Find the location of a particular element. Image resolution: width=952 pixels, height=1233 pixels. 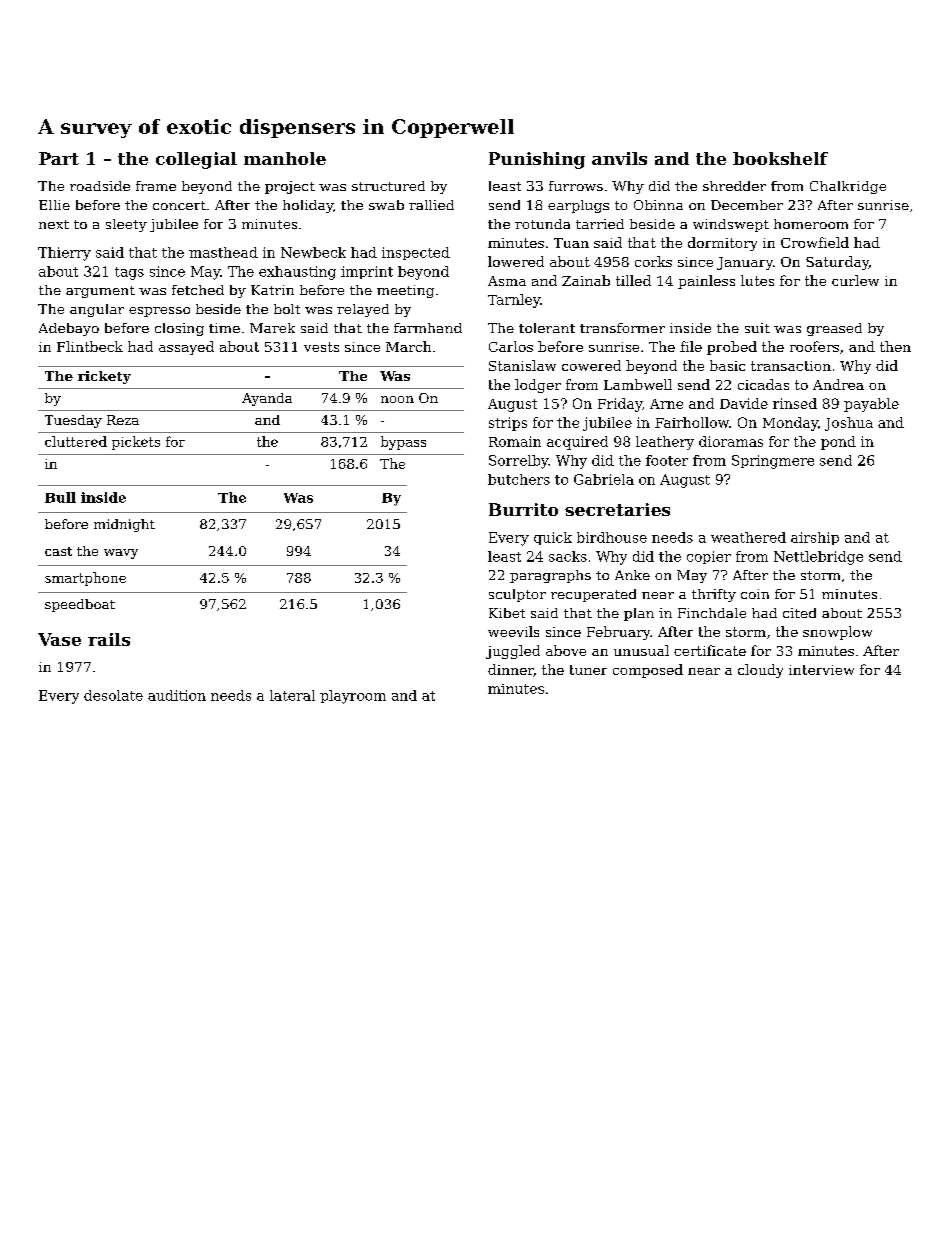

Zainab is located at coordinates (586, 280).
